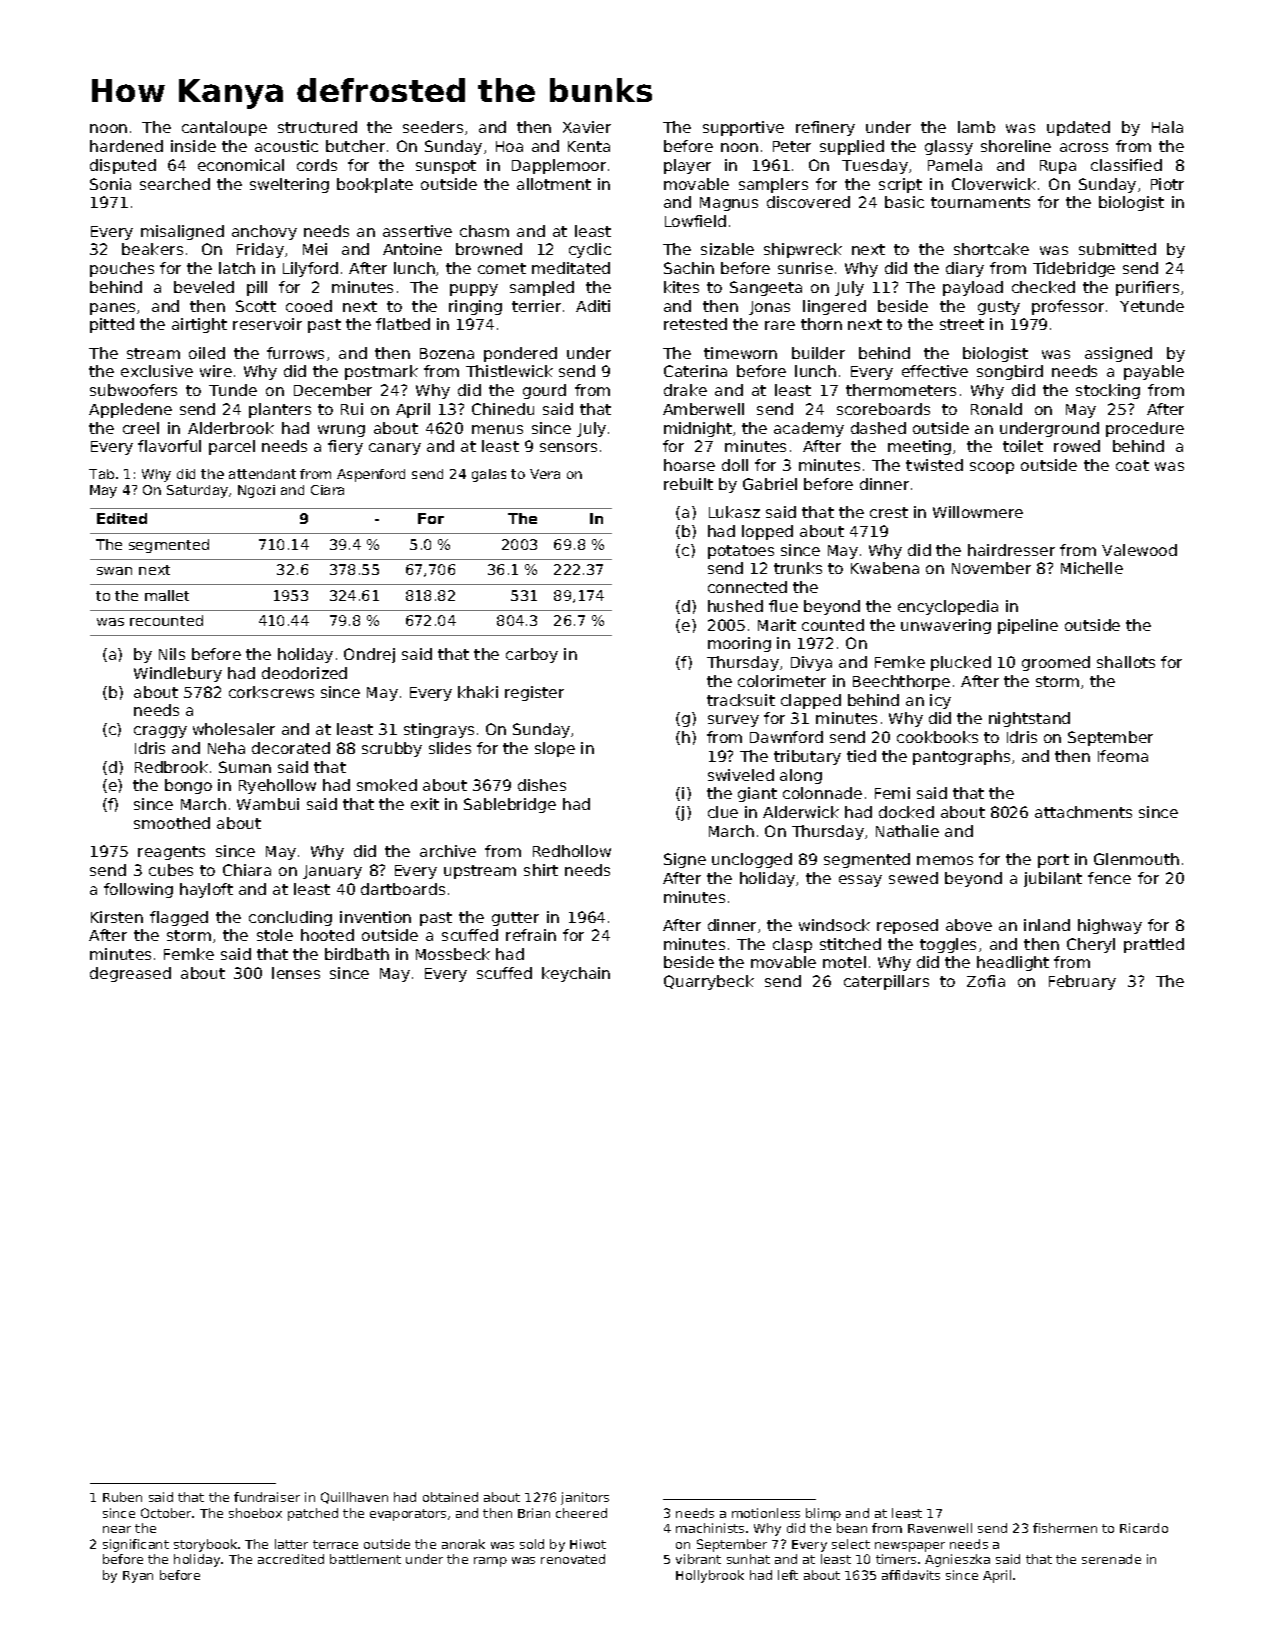 Image resolution: width=1275 pixels, height=1651 pixels. I want to click on Ryan, so click(138, 1577).
